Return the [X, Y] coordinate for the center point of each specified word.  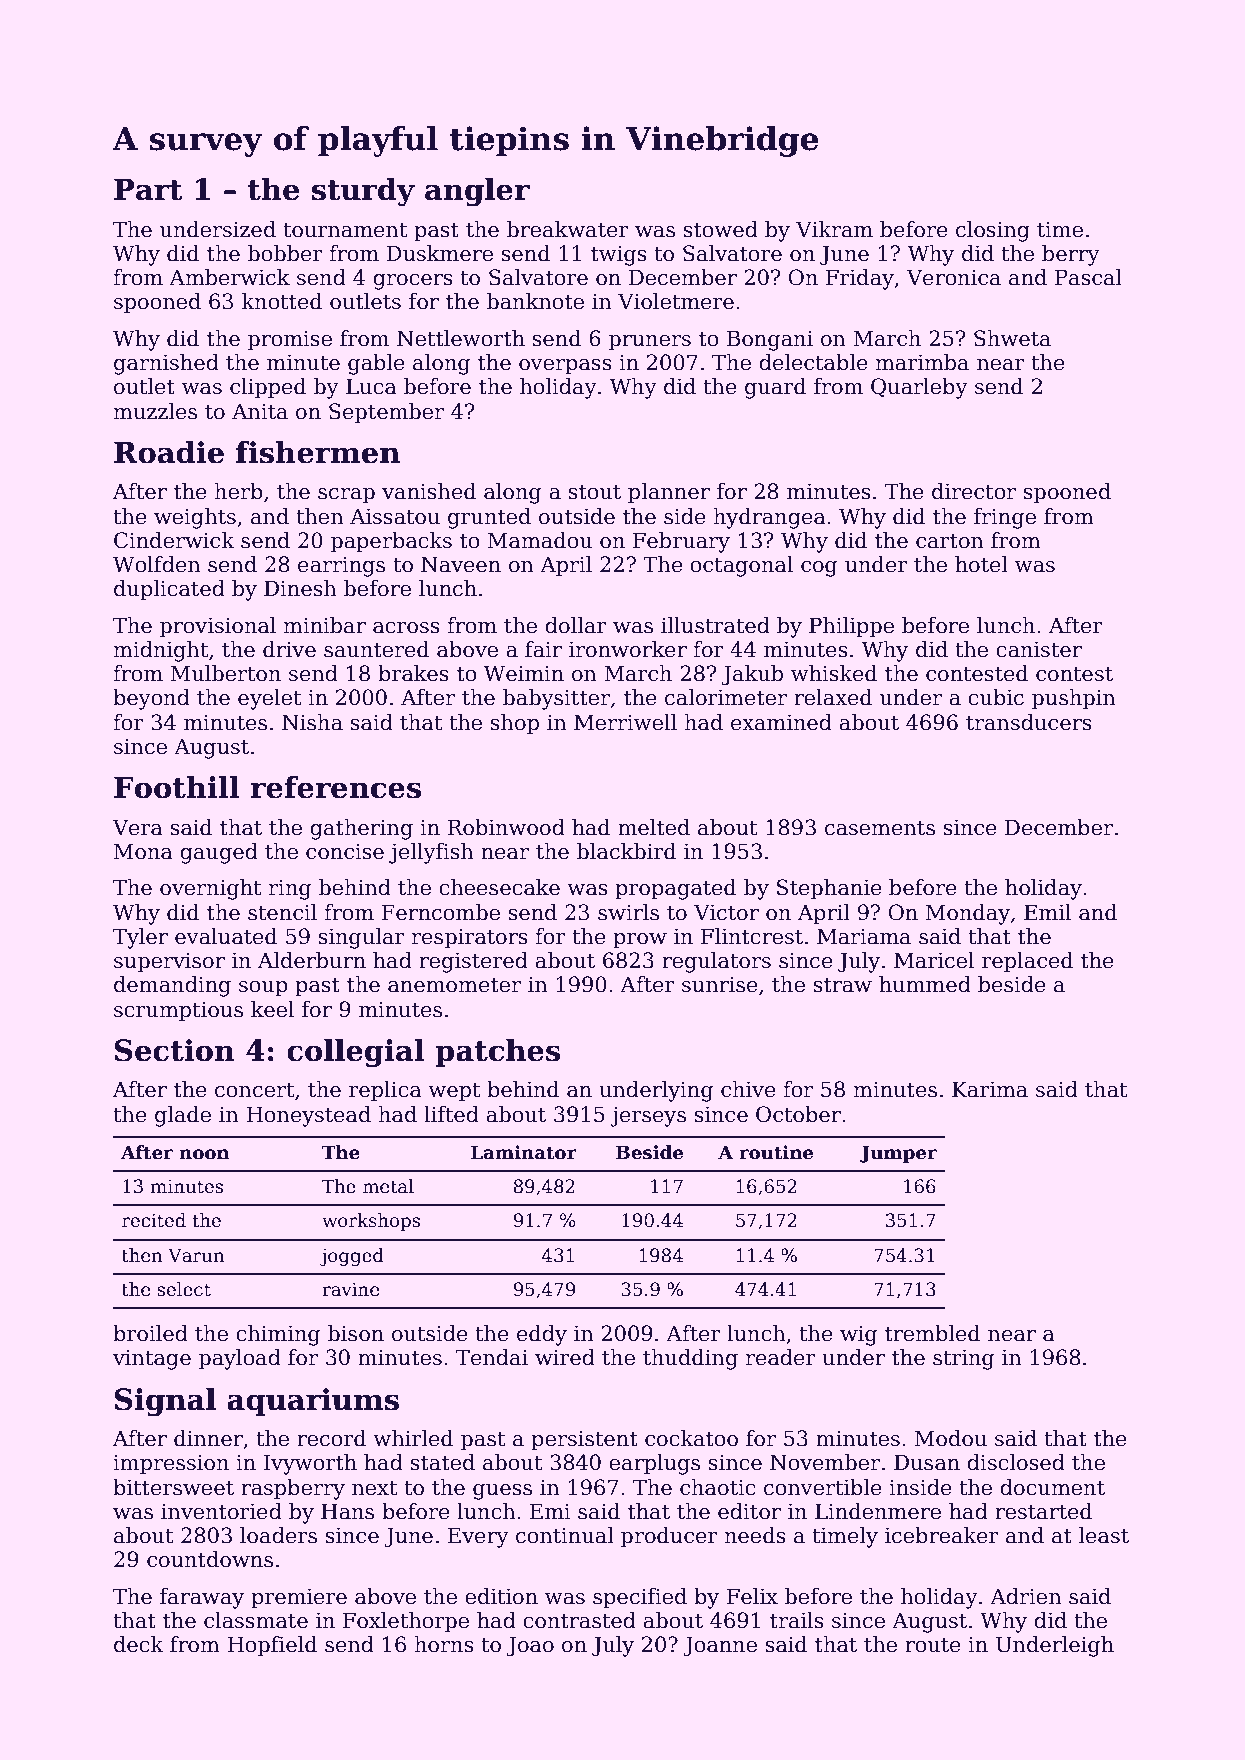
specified [640, 1598]
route [933, 1645]
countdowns [210, 1559]
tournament [345, 230]
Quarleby [919, 388]
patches [497, 1052]
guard [775, 388]
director [974, 491]
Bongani [770, 340]
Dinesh [300, 588]
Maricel [934, 960]
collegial [356, 1053]
